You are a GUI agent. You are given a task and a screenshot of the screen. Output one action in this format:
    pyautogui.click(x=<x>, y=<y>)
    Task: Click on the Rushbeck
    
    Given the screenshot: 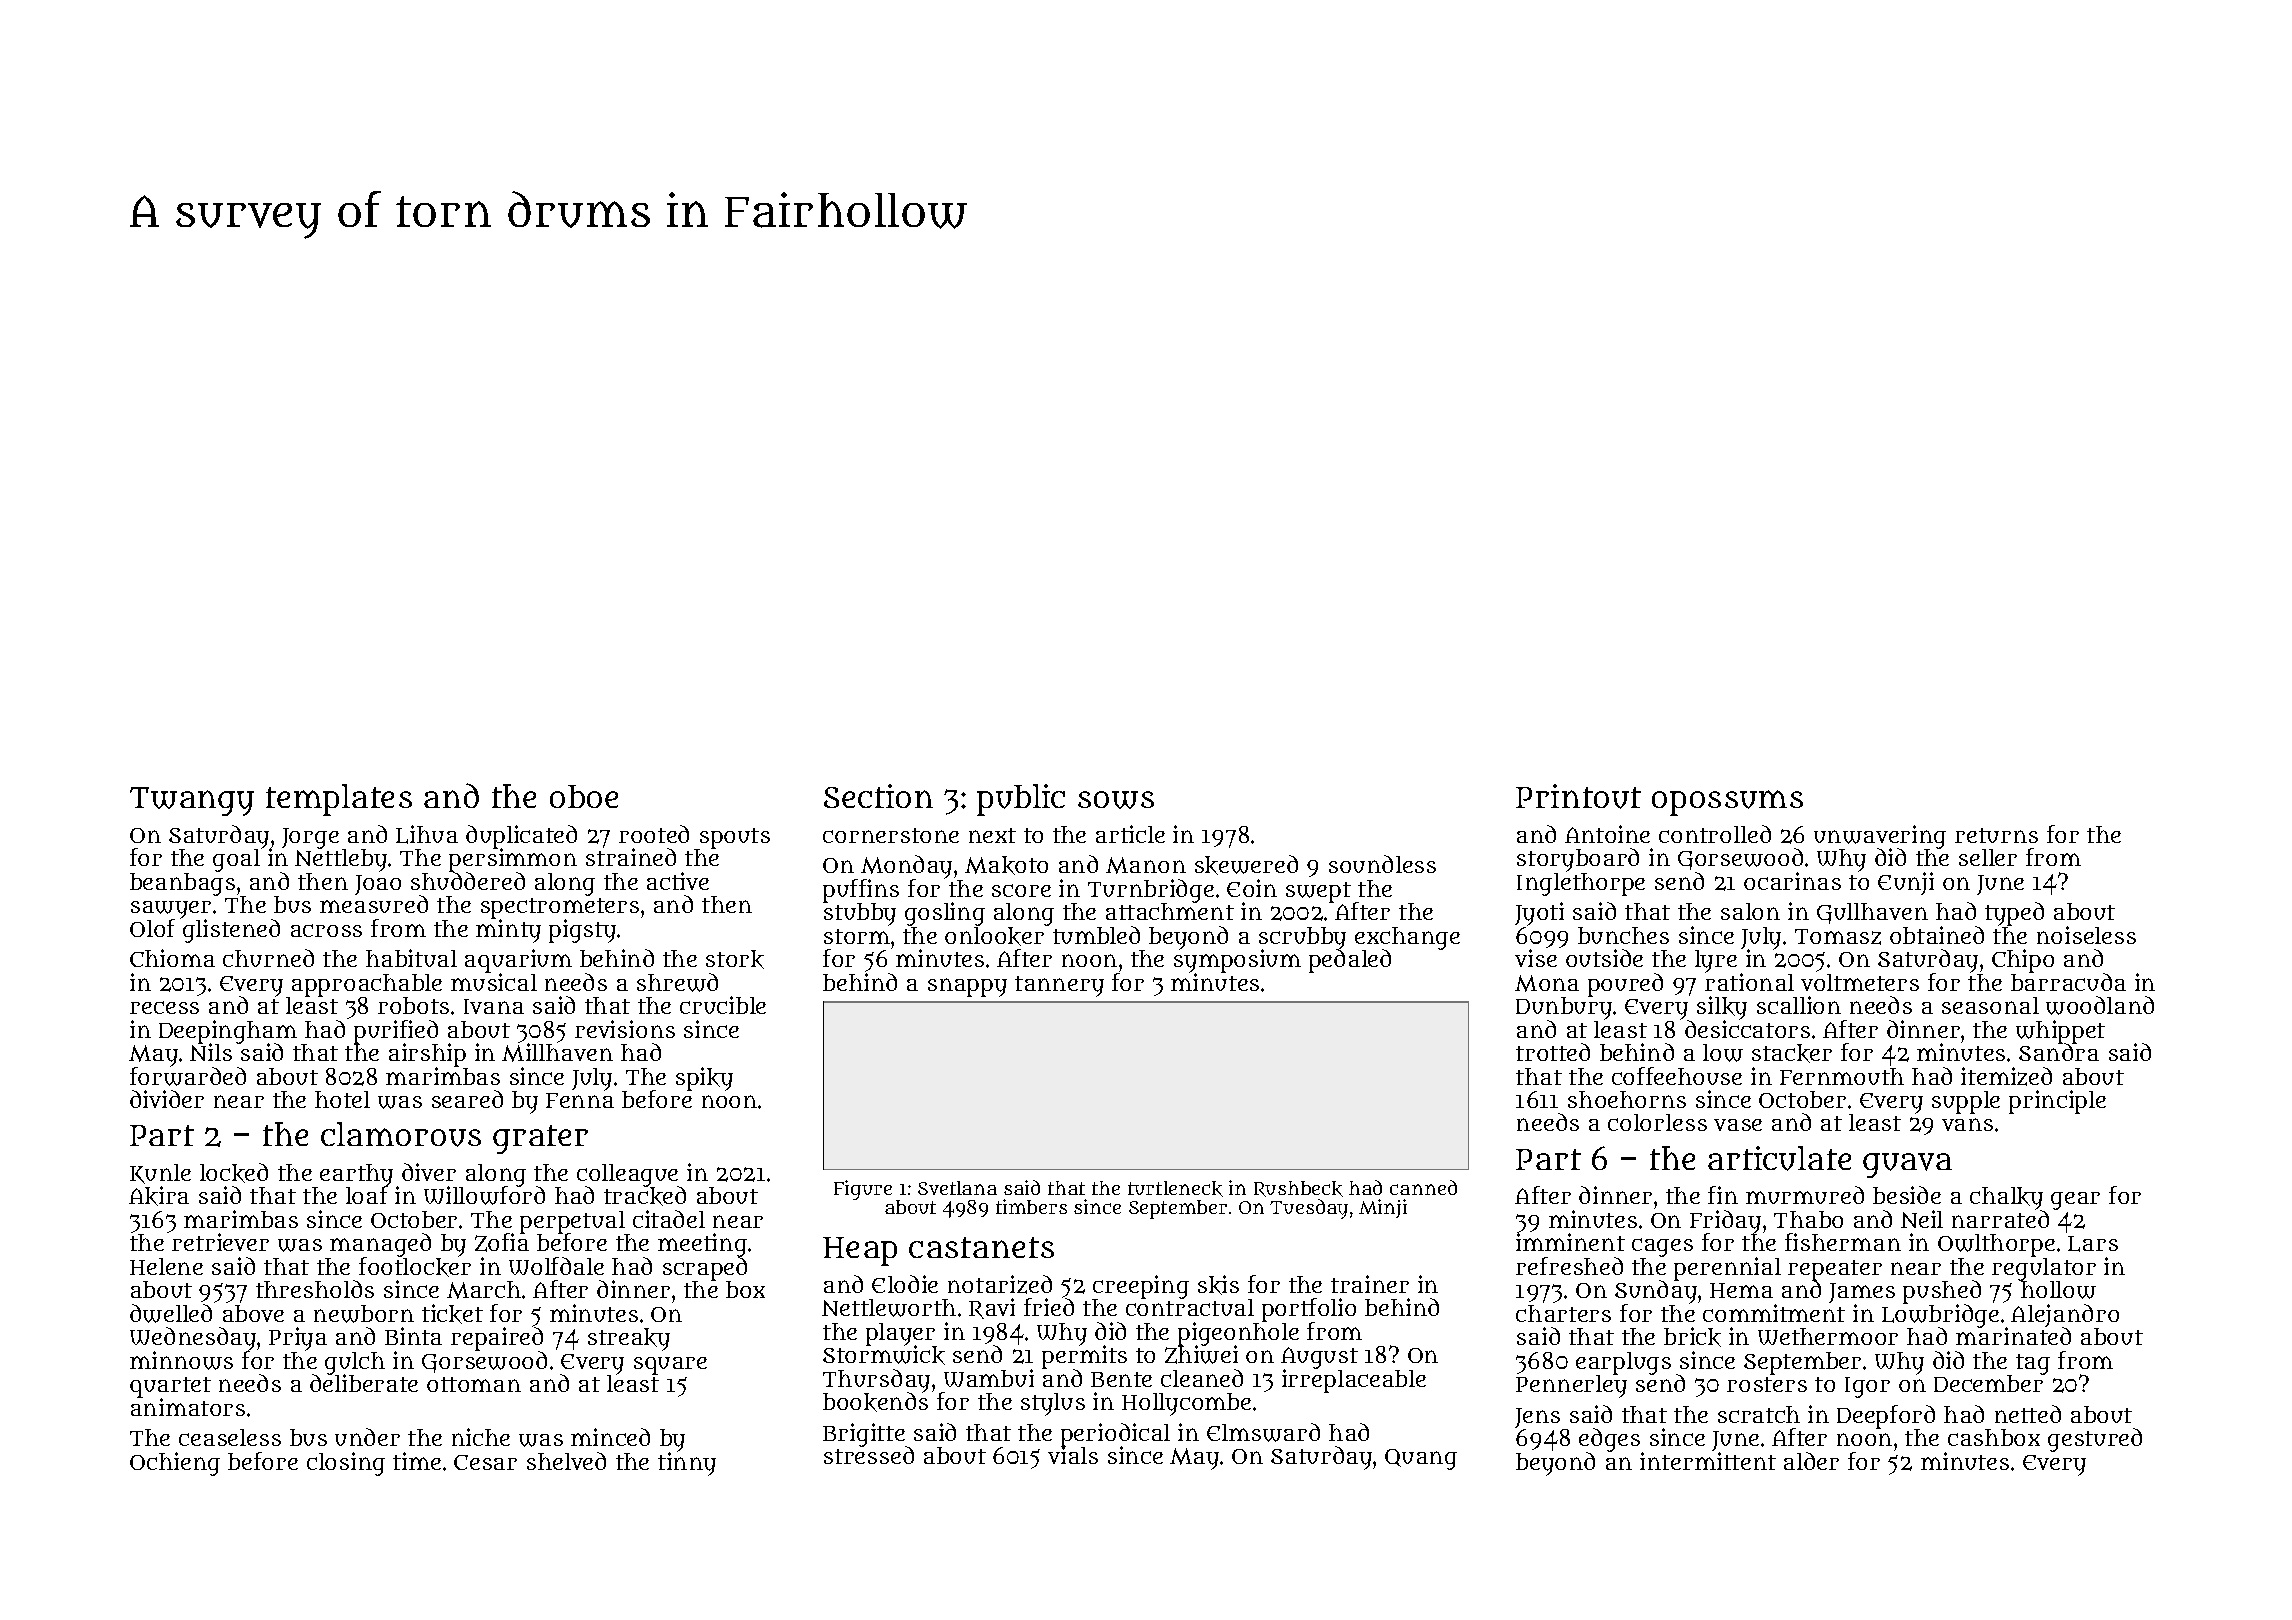 What is the action you would take?
    pyautogui.click(x=1298, y=1189)
